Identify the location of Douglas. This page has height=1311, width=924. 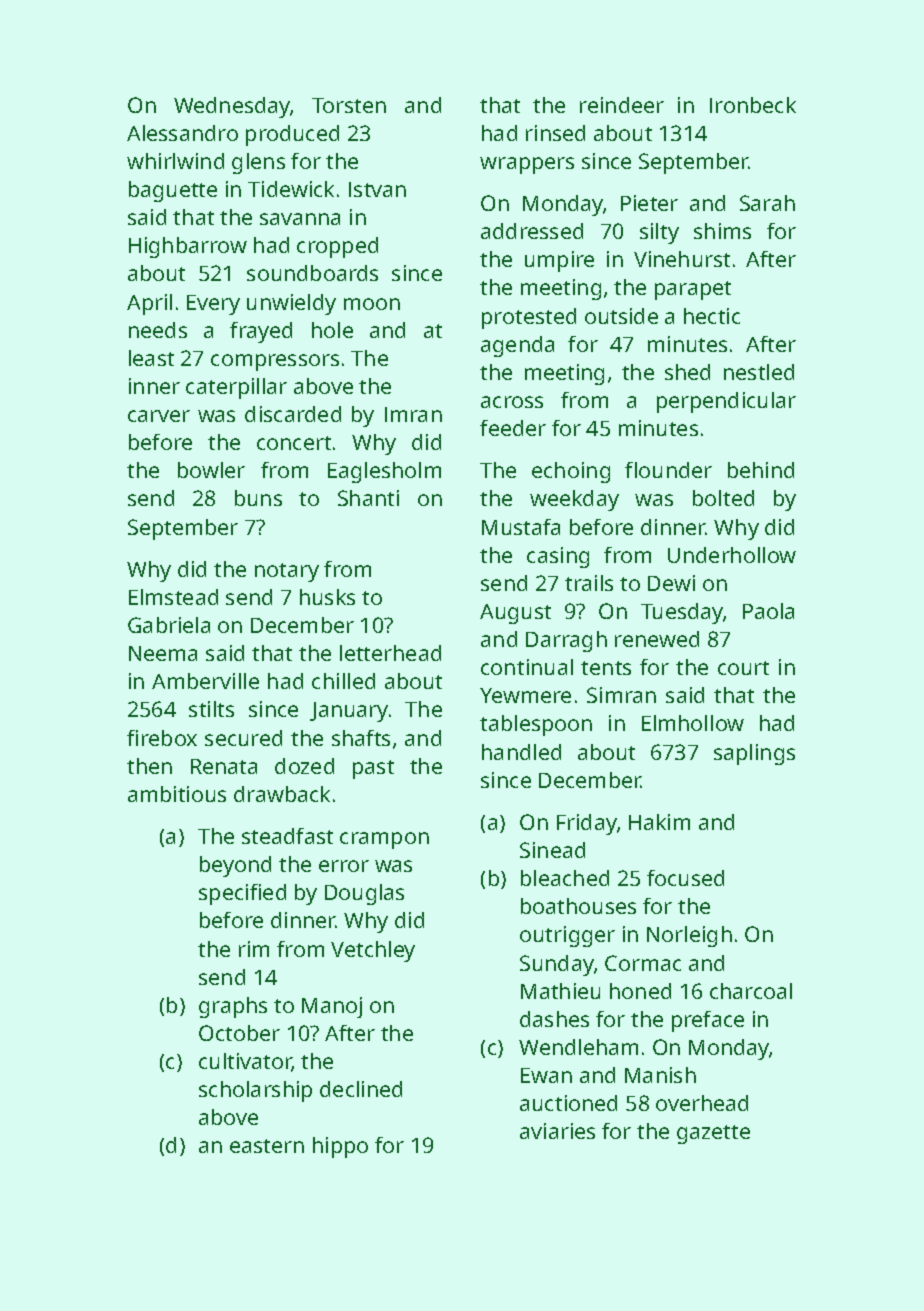
(364, 894).
